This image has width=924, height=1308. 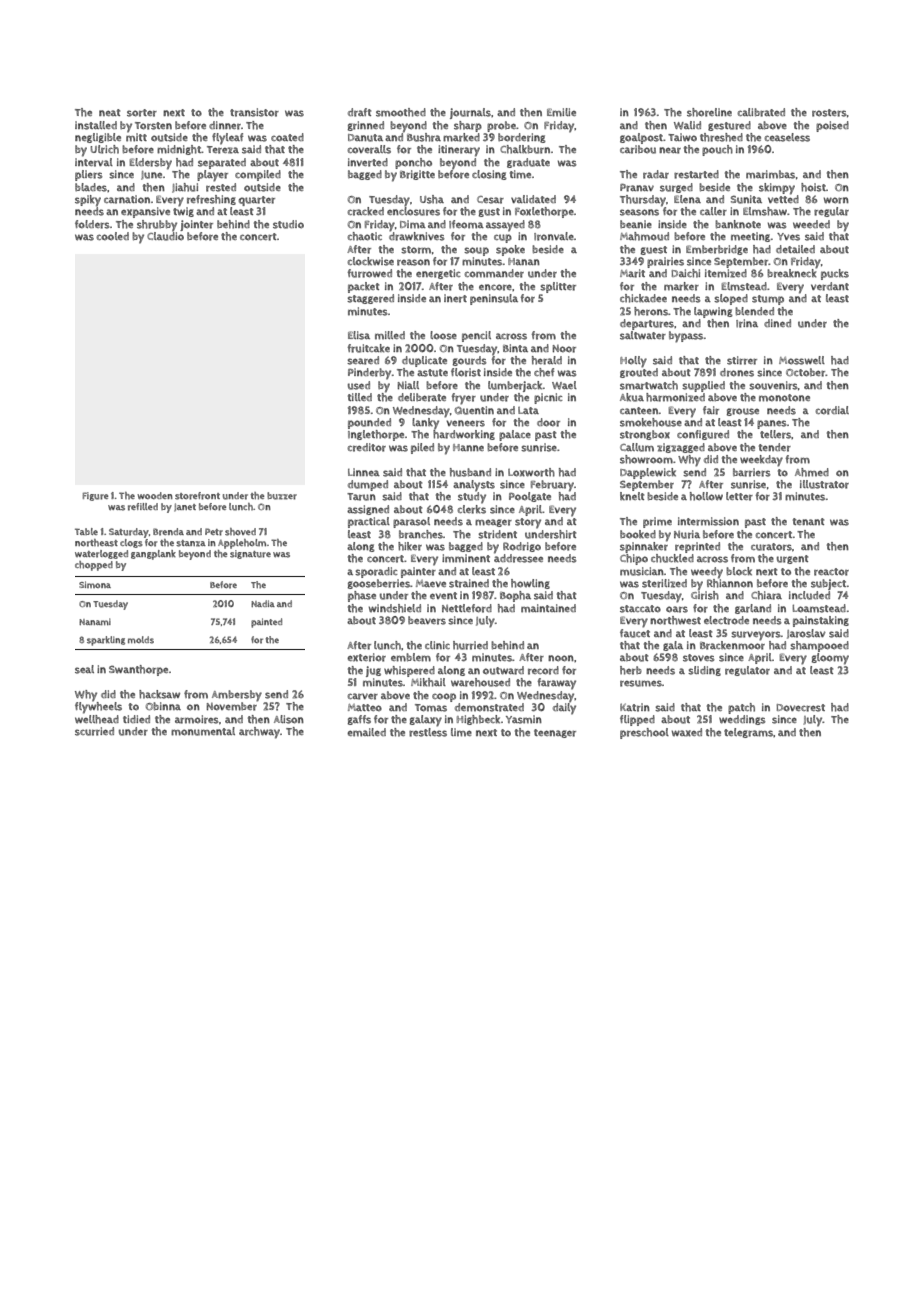 I want to click on Elisa, so click(x=359, y=335).
